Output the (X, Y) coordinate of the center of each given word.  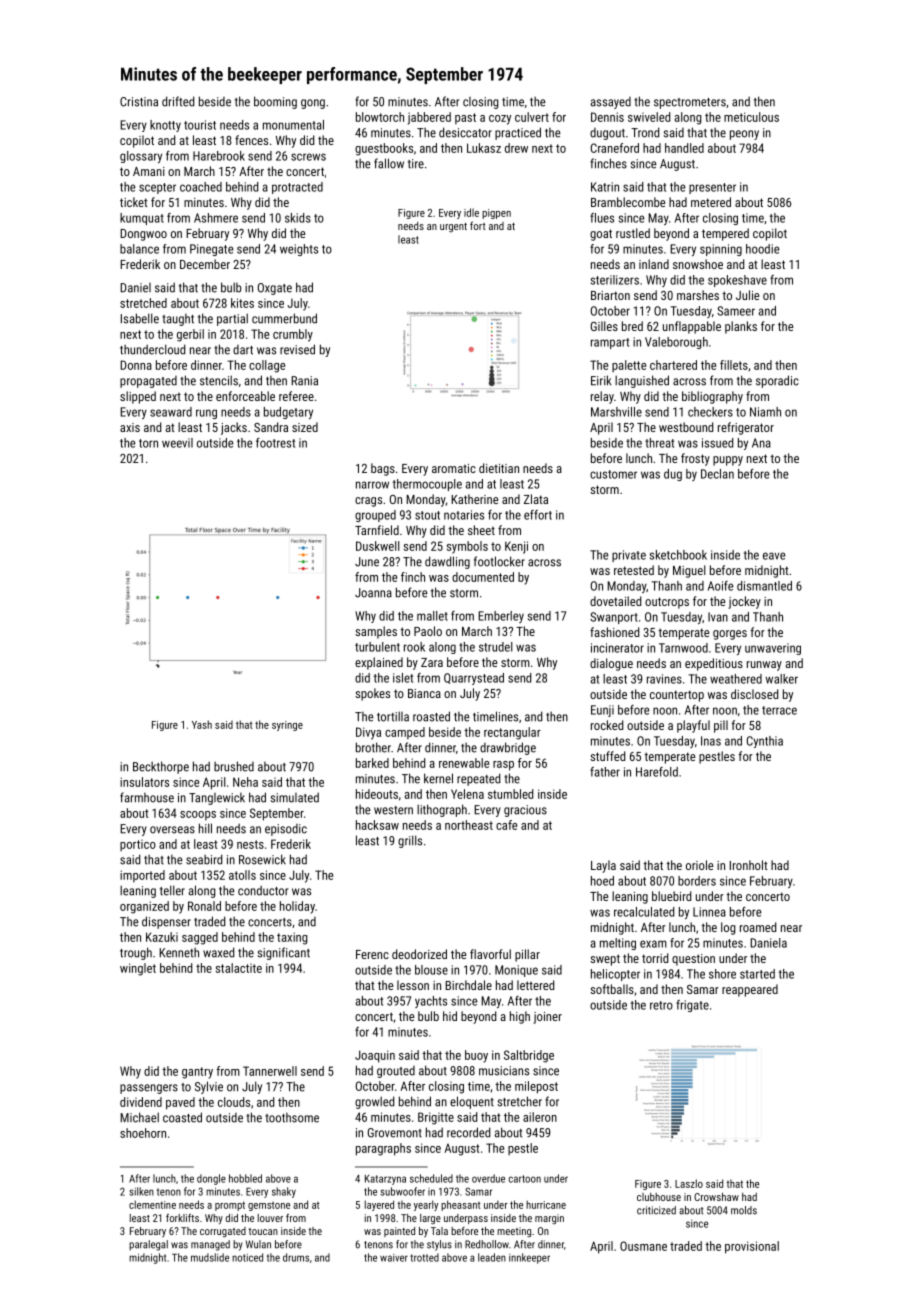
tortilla (393, 716)
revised (297, 349)
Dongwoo (143, 235)
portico (138, 845)
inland (654, 264)
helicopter (615, 975)
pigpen (496, 214)
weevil (177, 443)
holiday (297, 907)
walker (781, 679)
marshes (698, 295)
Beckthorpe (161, 767)
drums (296, 1257)
